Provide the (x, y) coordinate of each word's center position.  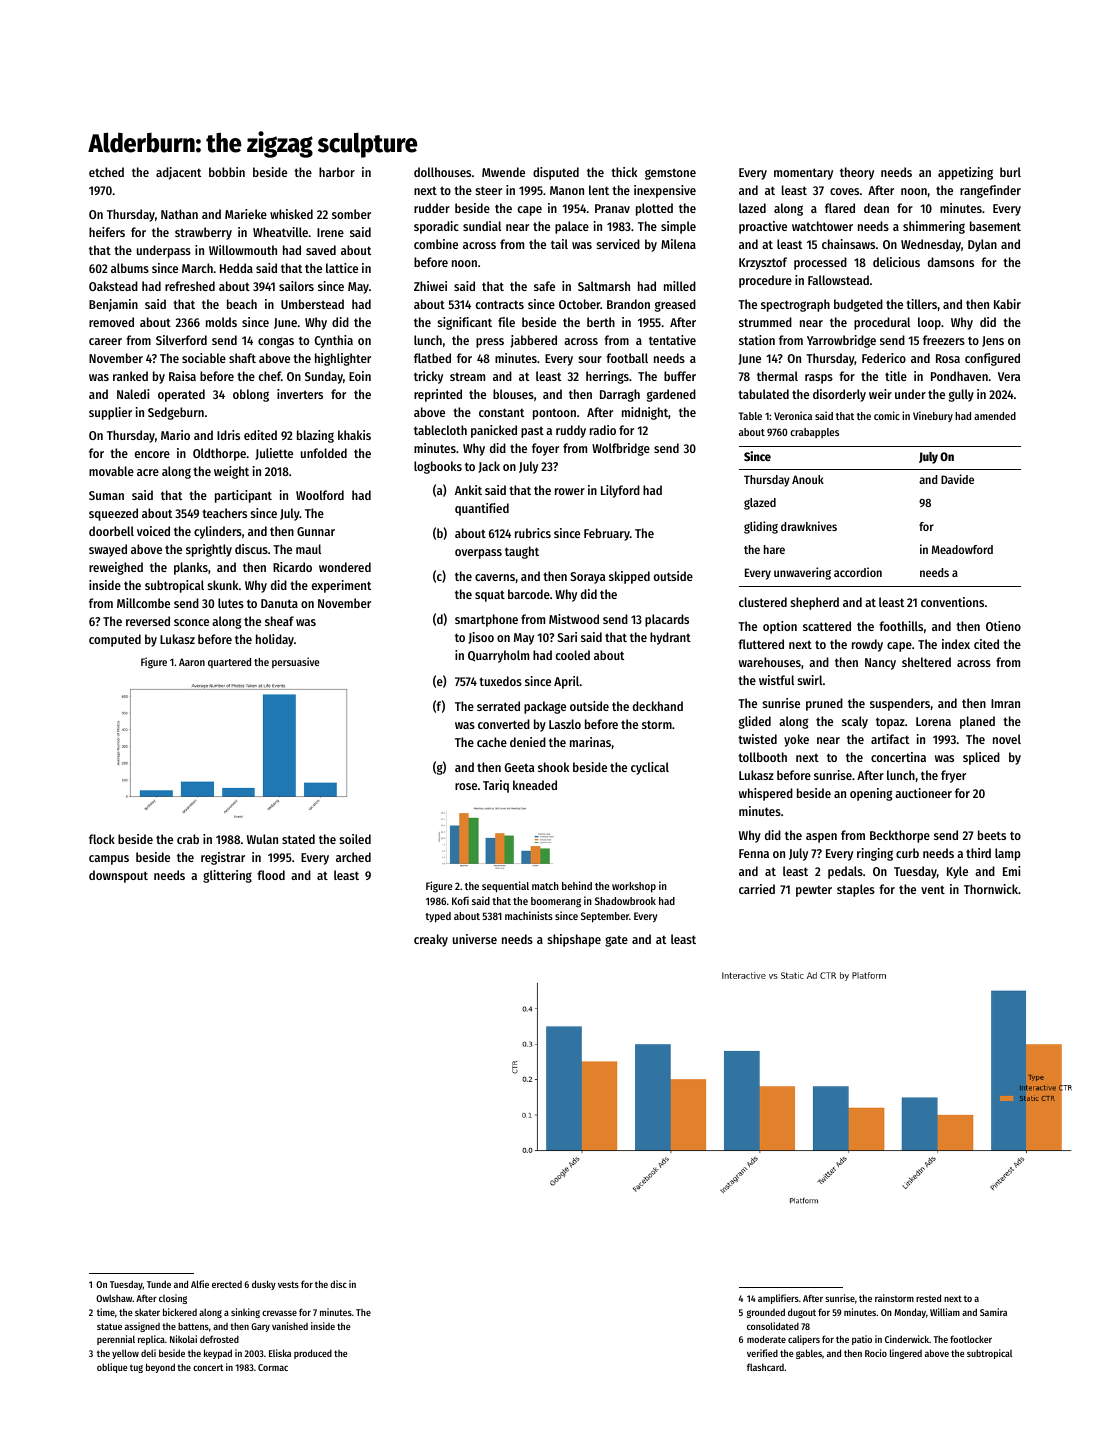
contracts (500, 304)
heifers (107, 232)
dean (876, 208)
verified (762, 1353)
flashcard (765, 1367)
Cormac (273, 1367)
